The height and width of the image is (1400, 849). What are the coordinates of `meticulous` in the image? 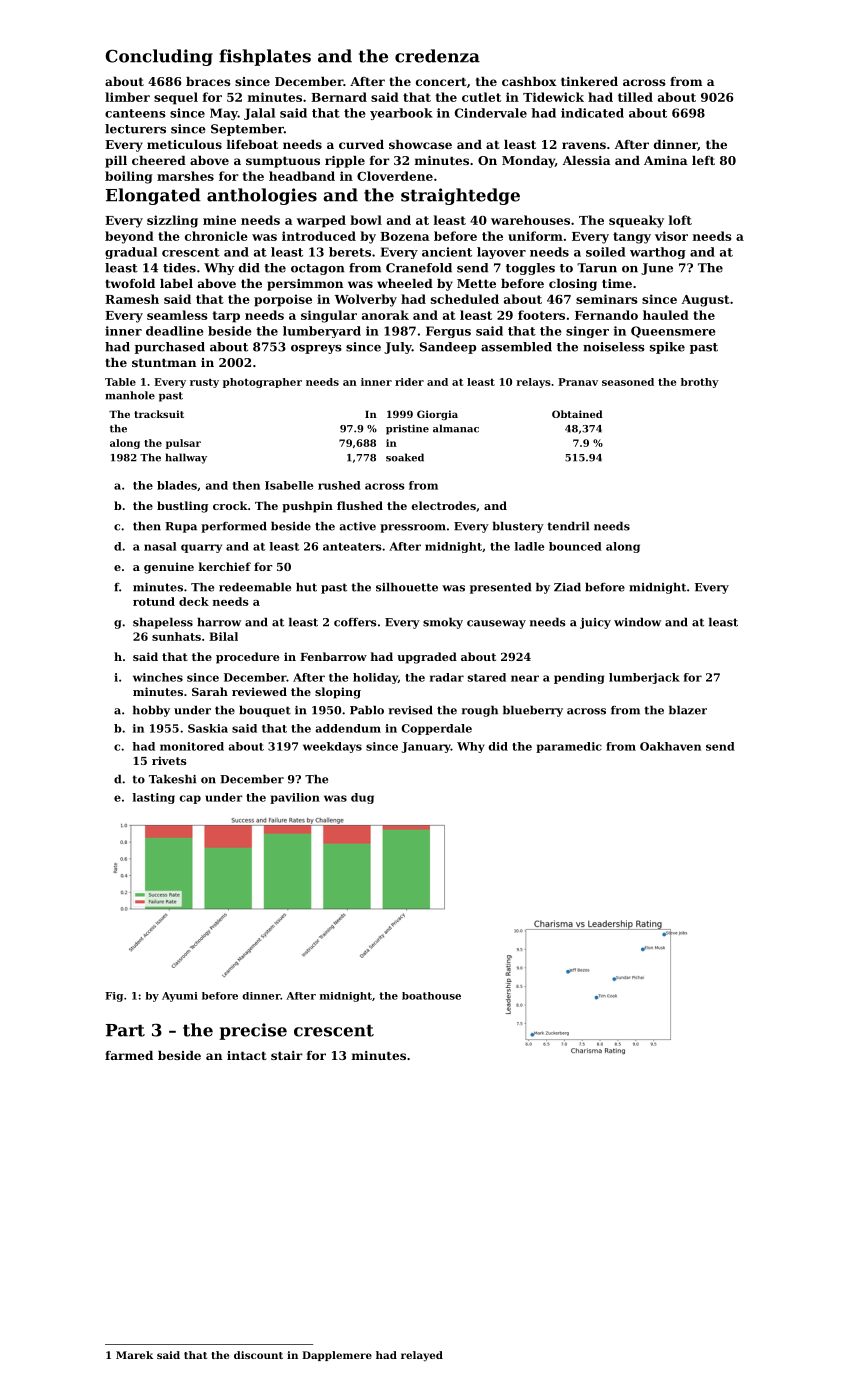 It's located at (184, 144).
